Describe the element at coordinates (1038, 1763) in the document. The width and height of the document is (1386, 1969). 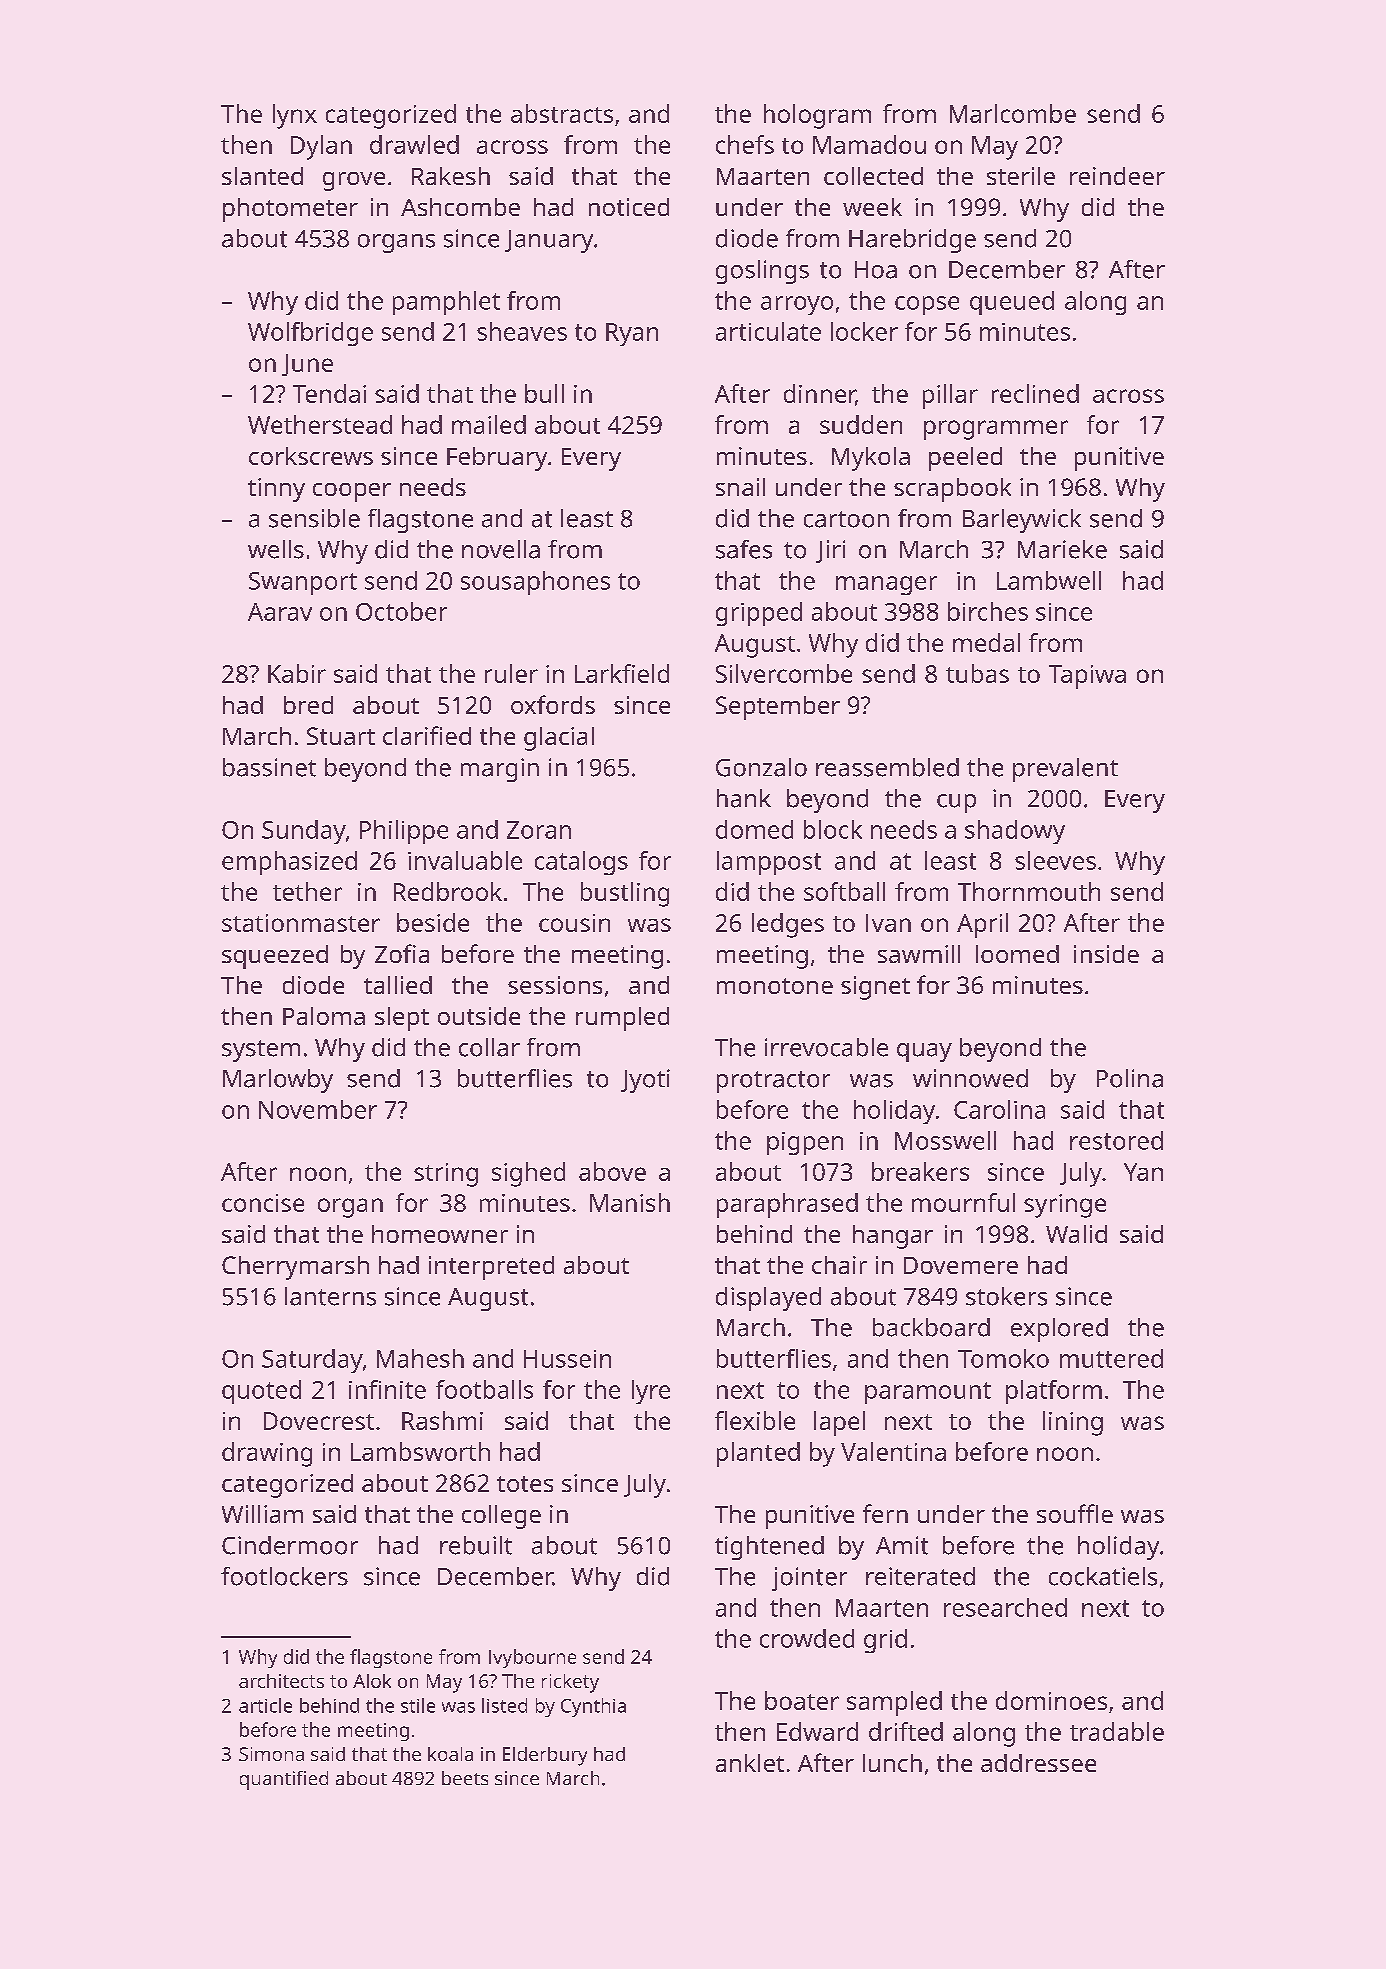
I see `addressee` at that location.
